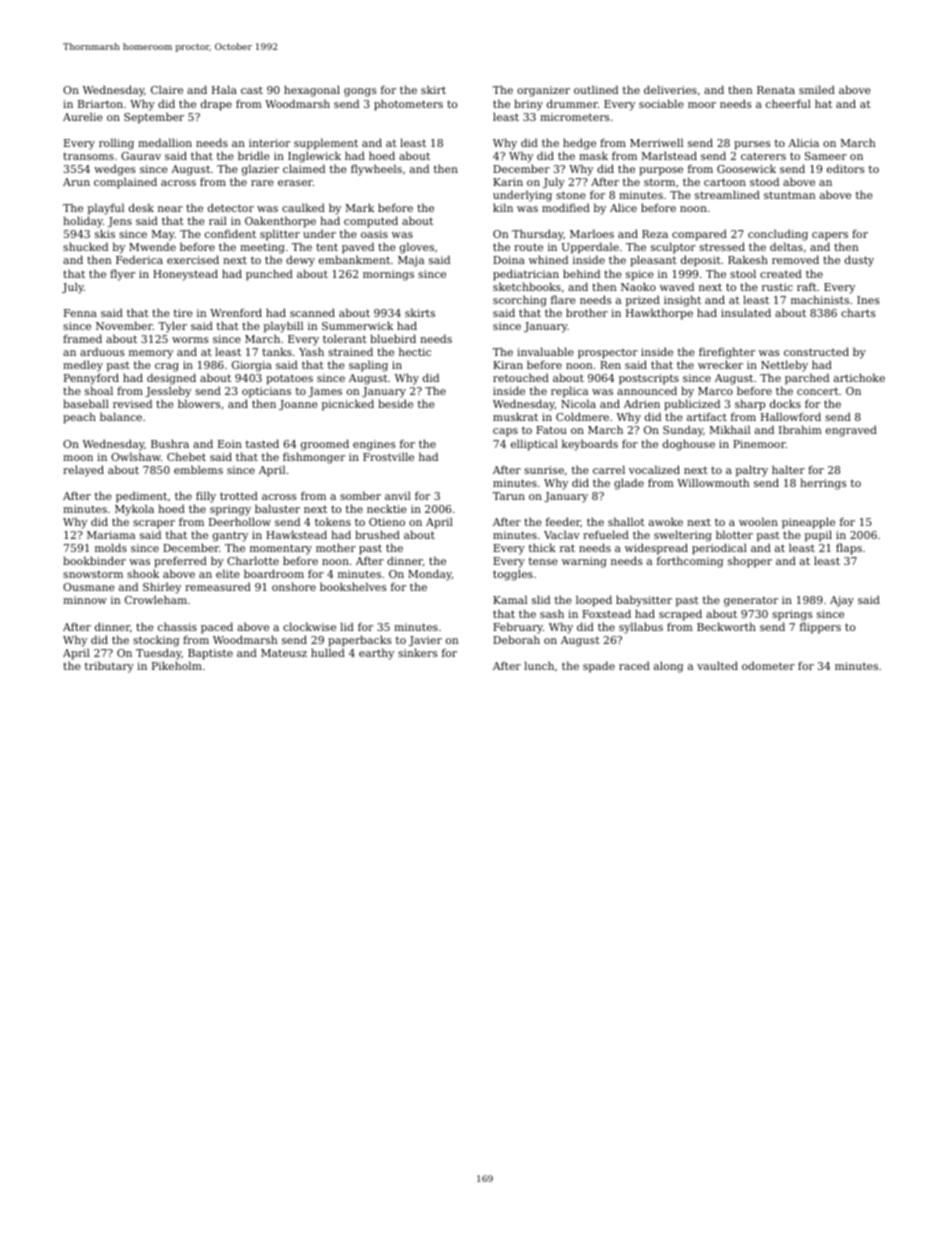  Describe the element at coordinates (543, 91) in the screenshot. I see `organizer` at that location.
